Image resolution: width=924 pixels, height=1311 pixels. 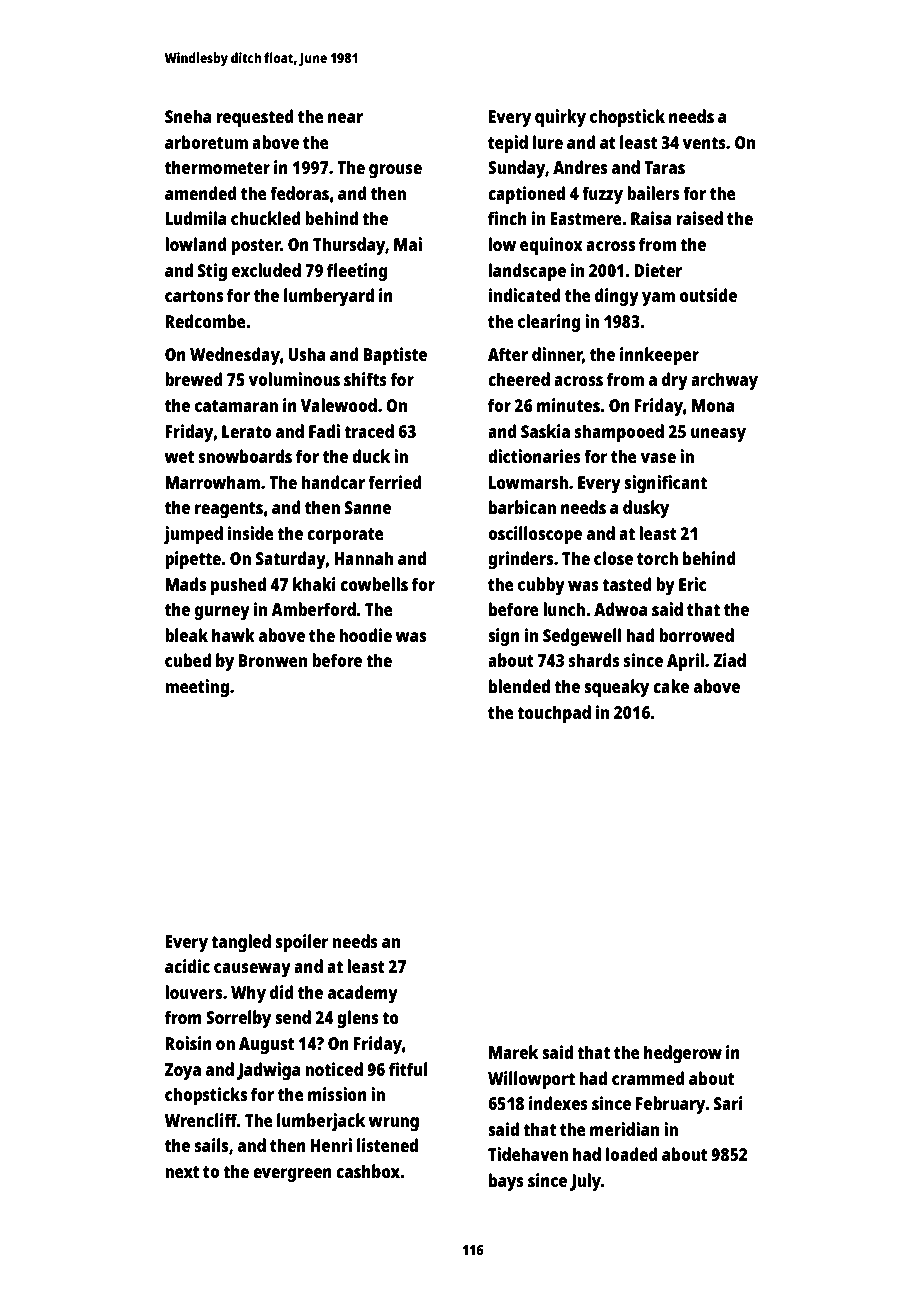 What do you see at coordinates (266, 218) in the document?
I see `chuckled` at bounding box center [266, 218].
